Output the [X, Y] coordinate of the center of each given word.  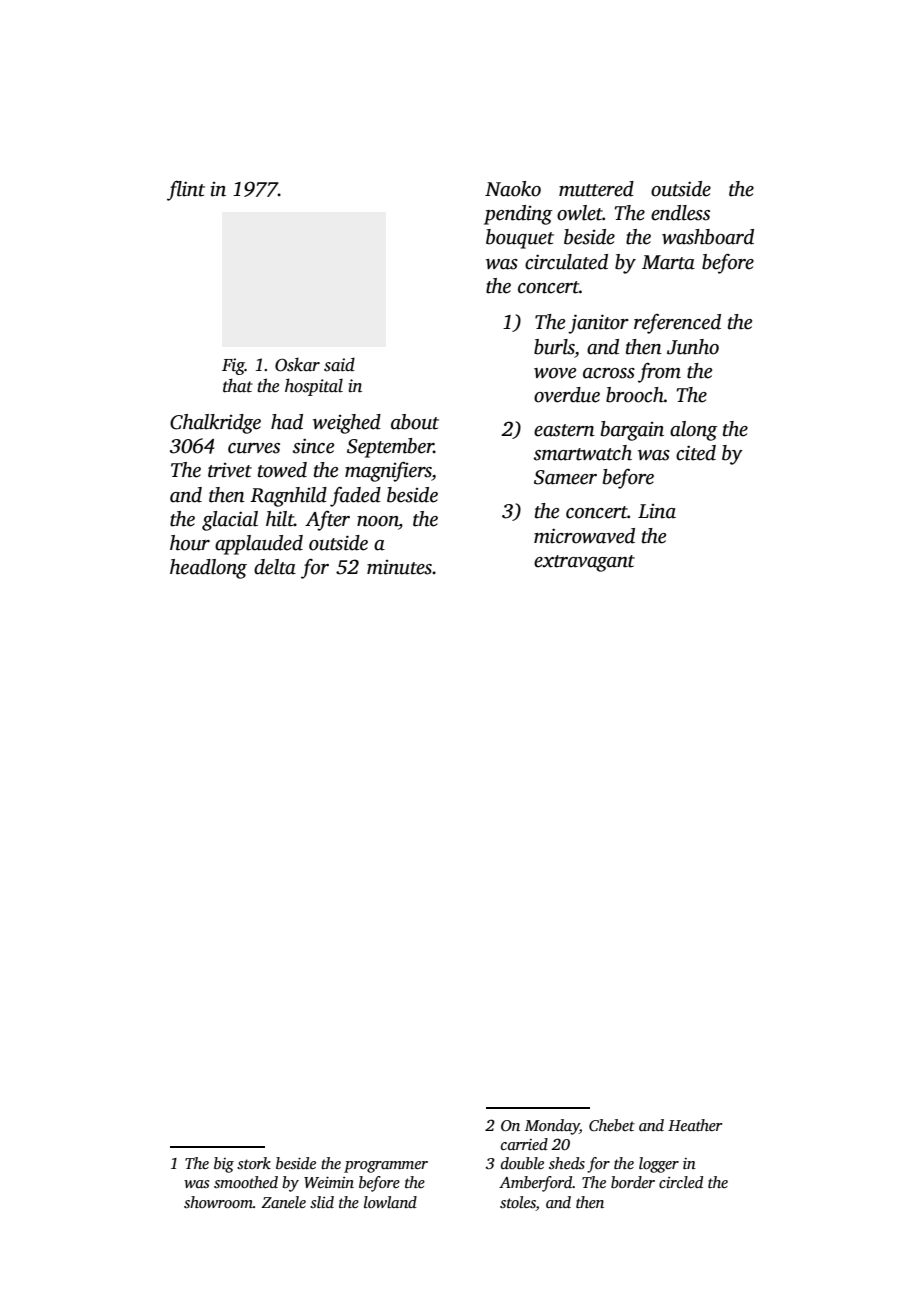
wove [555, 373]
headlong [208, 569]
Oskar [297, 364]
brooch [635, 395]
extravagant [584, 563]
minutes [399, 567]
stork [254, 1163]
